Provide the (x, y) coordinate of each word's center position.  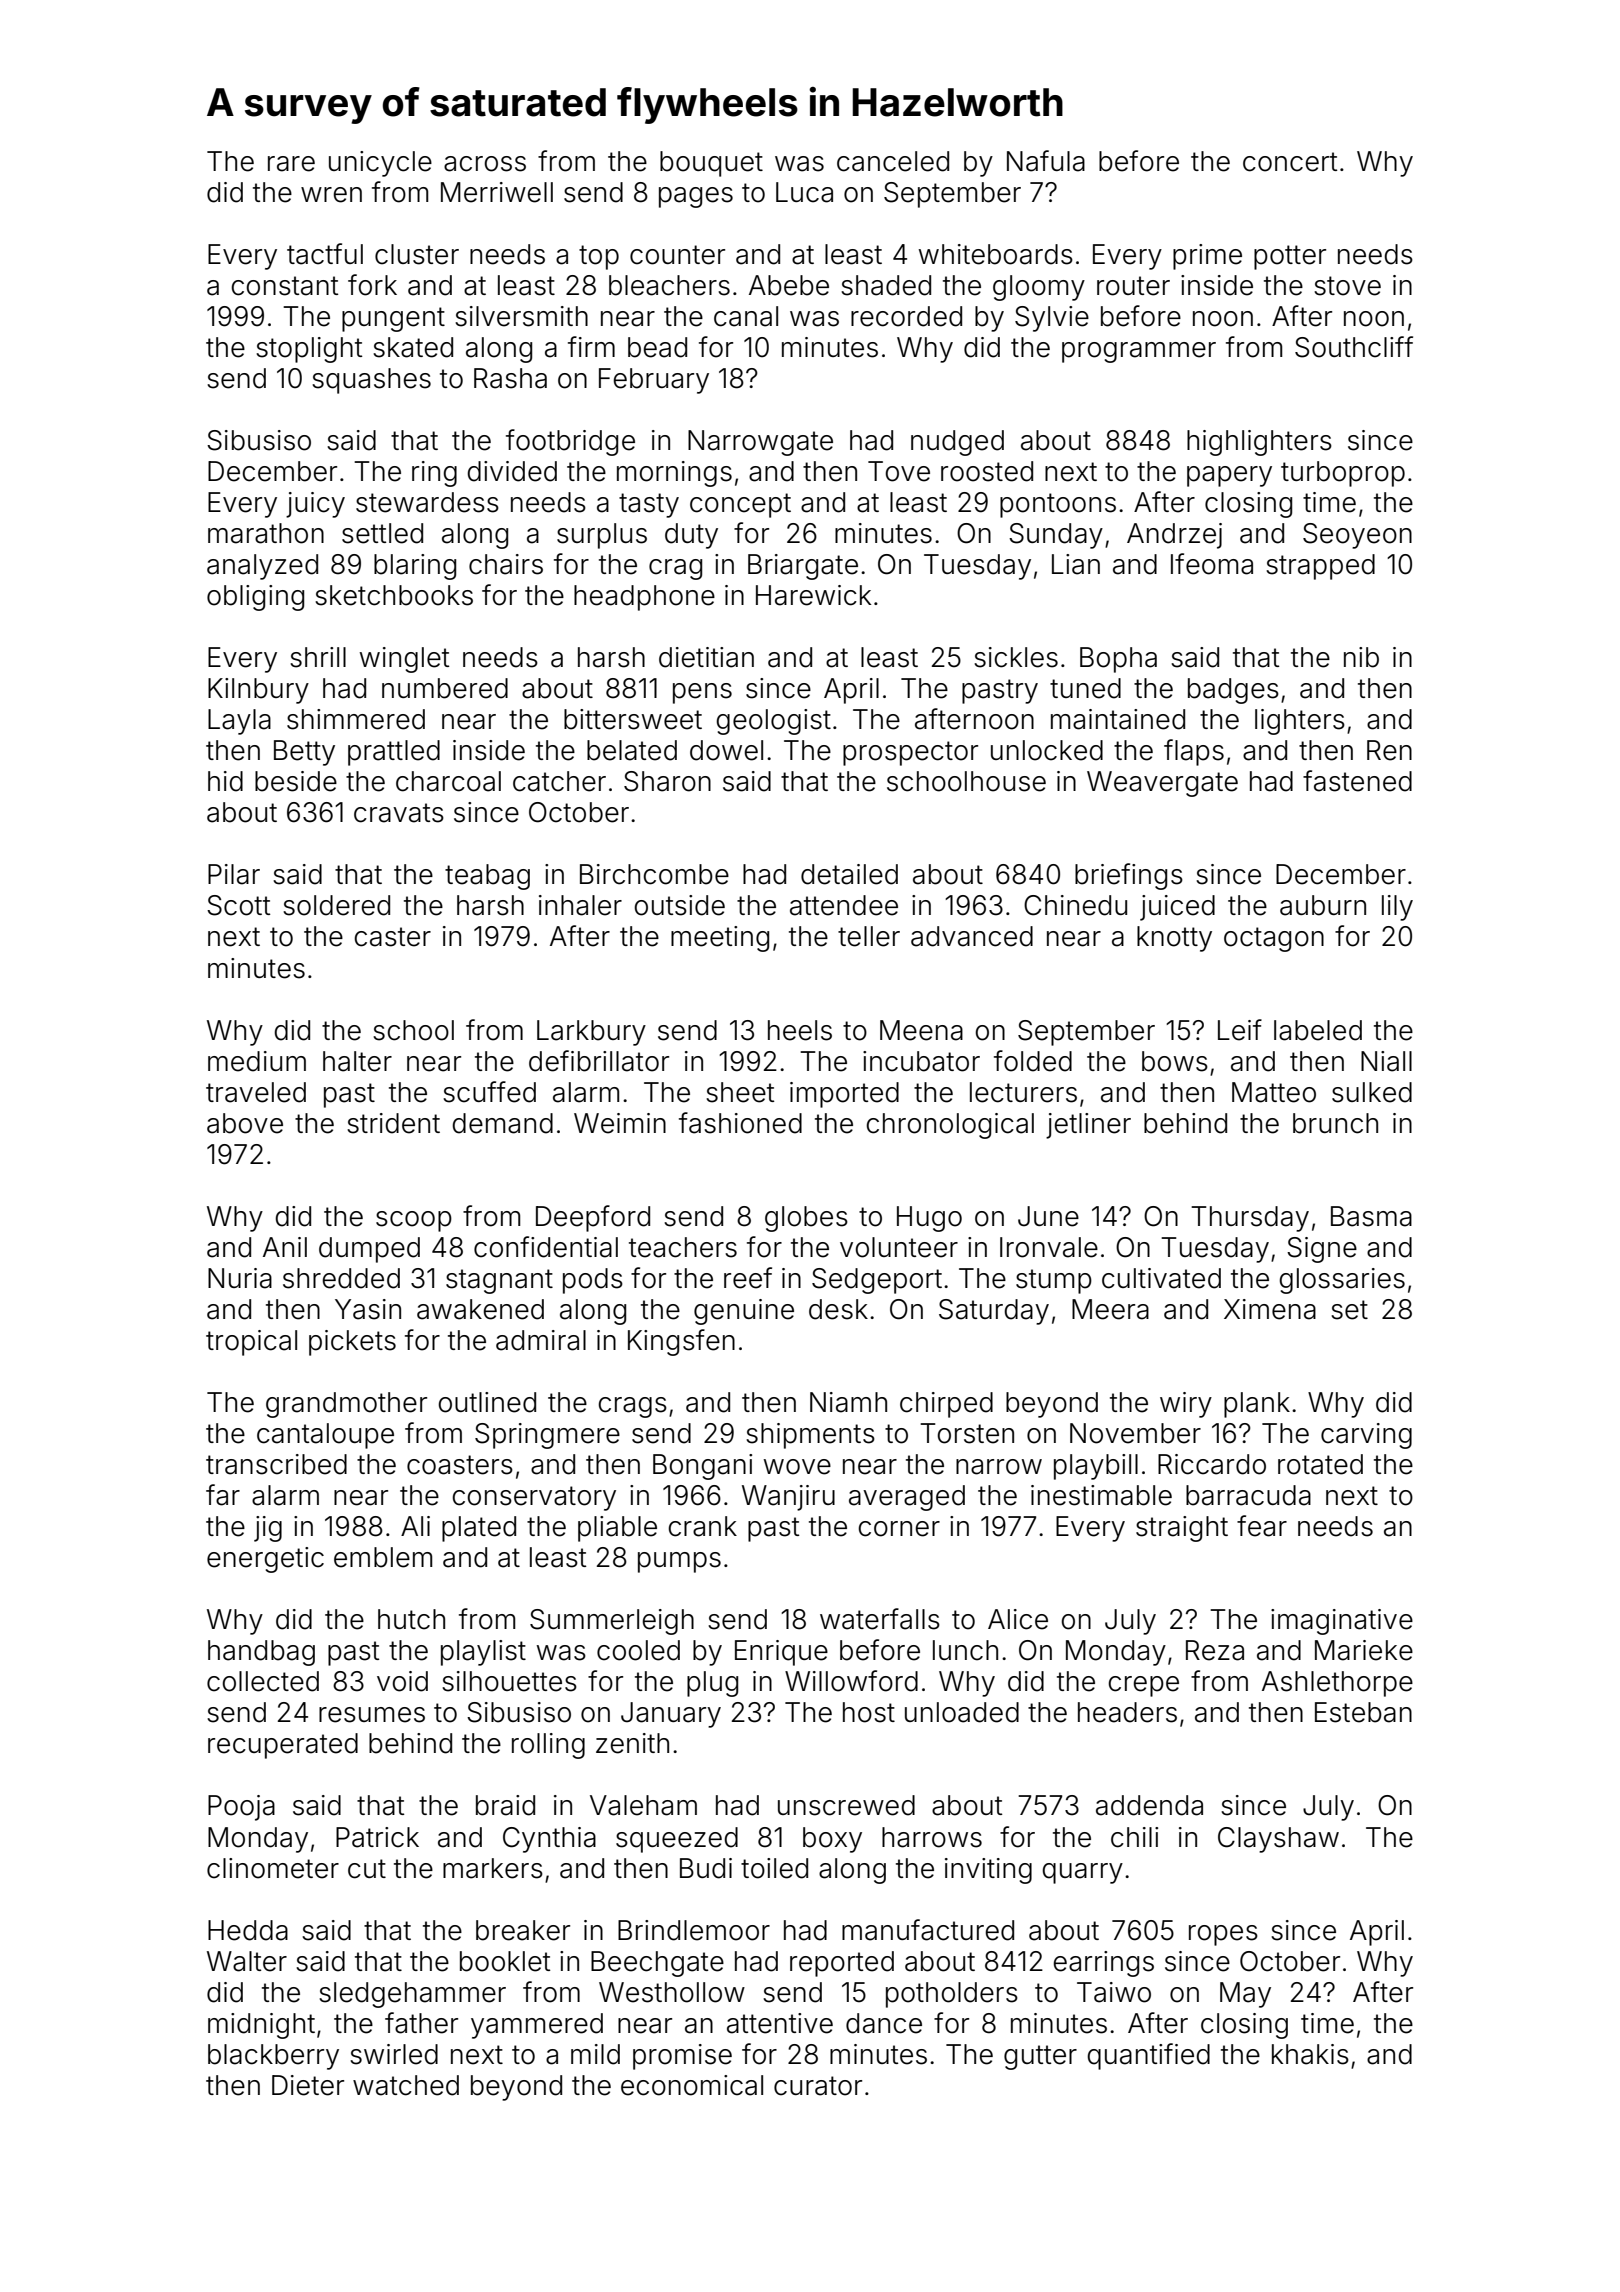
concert (1290, 162)
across (485, 164)
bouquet (711, 164)
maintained (1118, 719)
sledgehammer (412, 1995)
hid (225, 781)
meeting (720, 939)
